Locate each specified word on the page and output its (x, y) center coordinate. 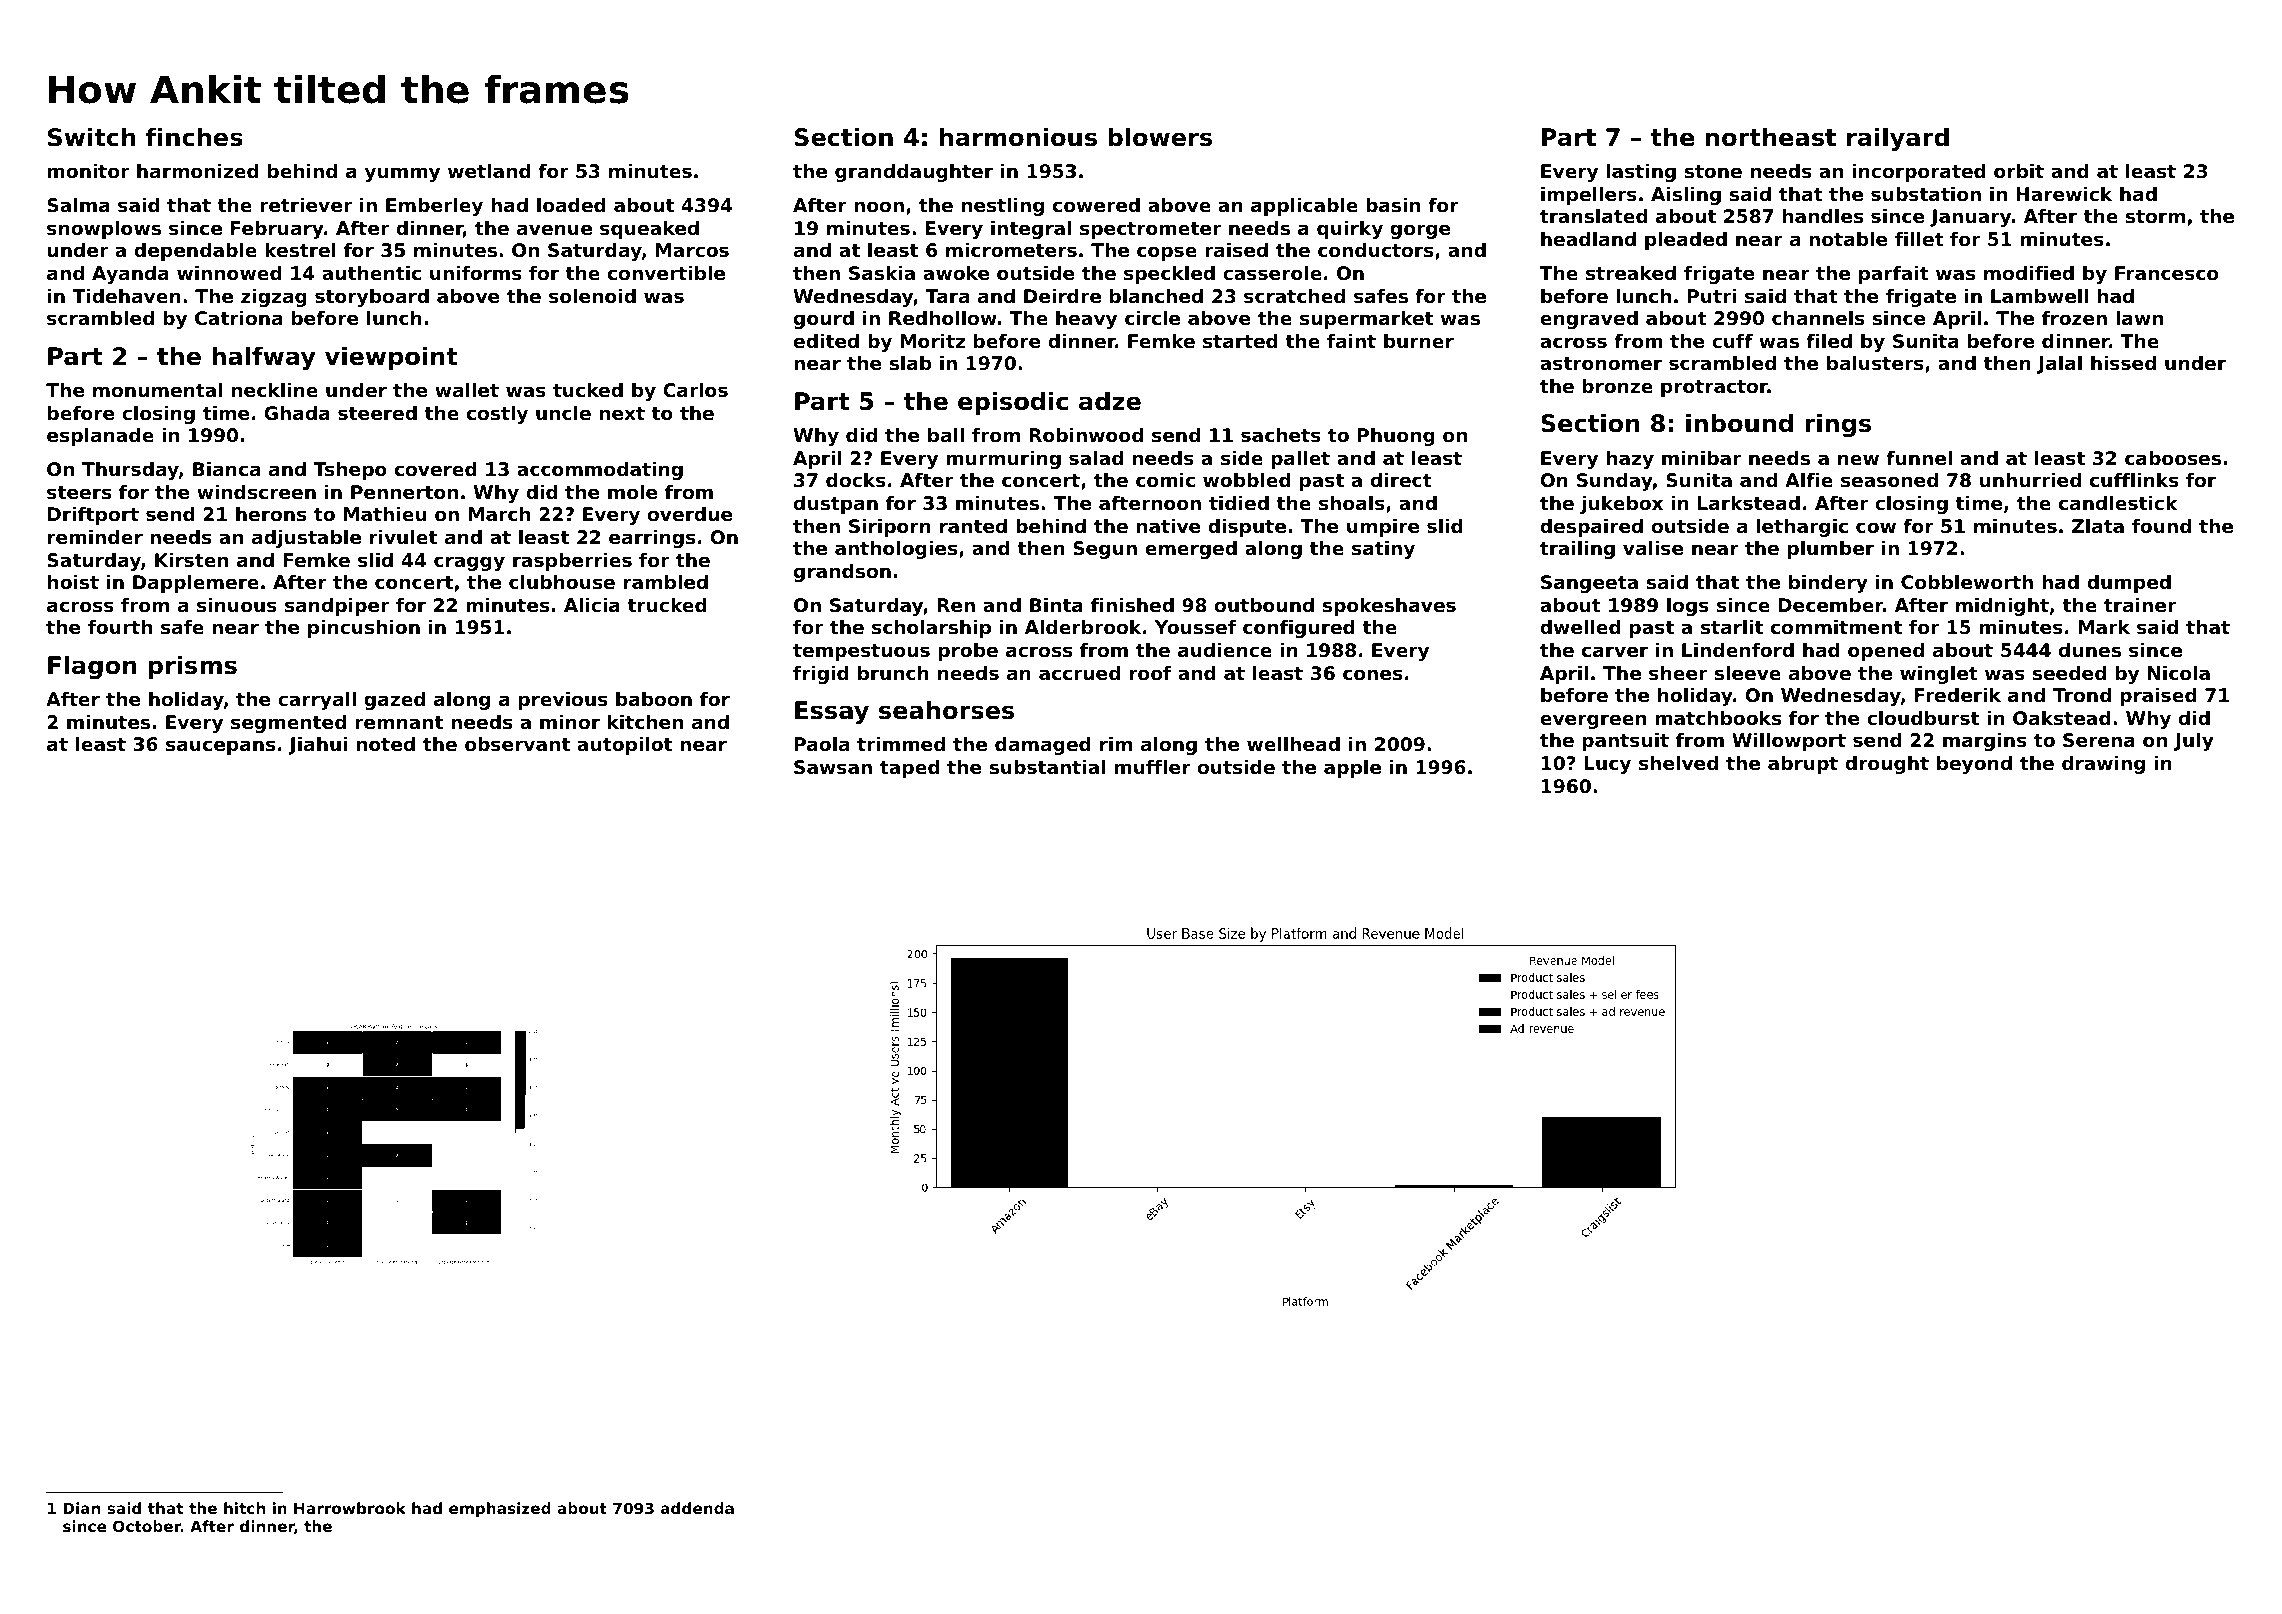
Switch (92, 137)
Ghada (297, 413)
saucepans (220, 747)
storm (2155, 217)
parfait (1894, 275)
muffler (1153, 767)
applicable (1304, 207)
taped (910, 769)
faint (1351, 341)
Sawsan (833, 767)
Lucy (1607, 765)
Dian (81, 1508)
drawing (2103, 765)
